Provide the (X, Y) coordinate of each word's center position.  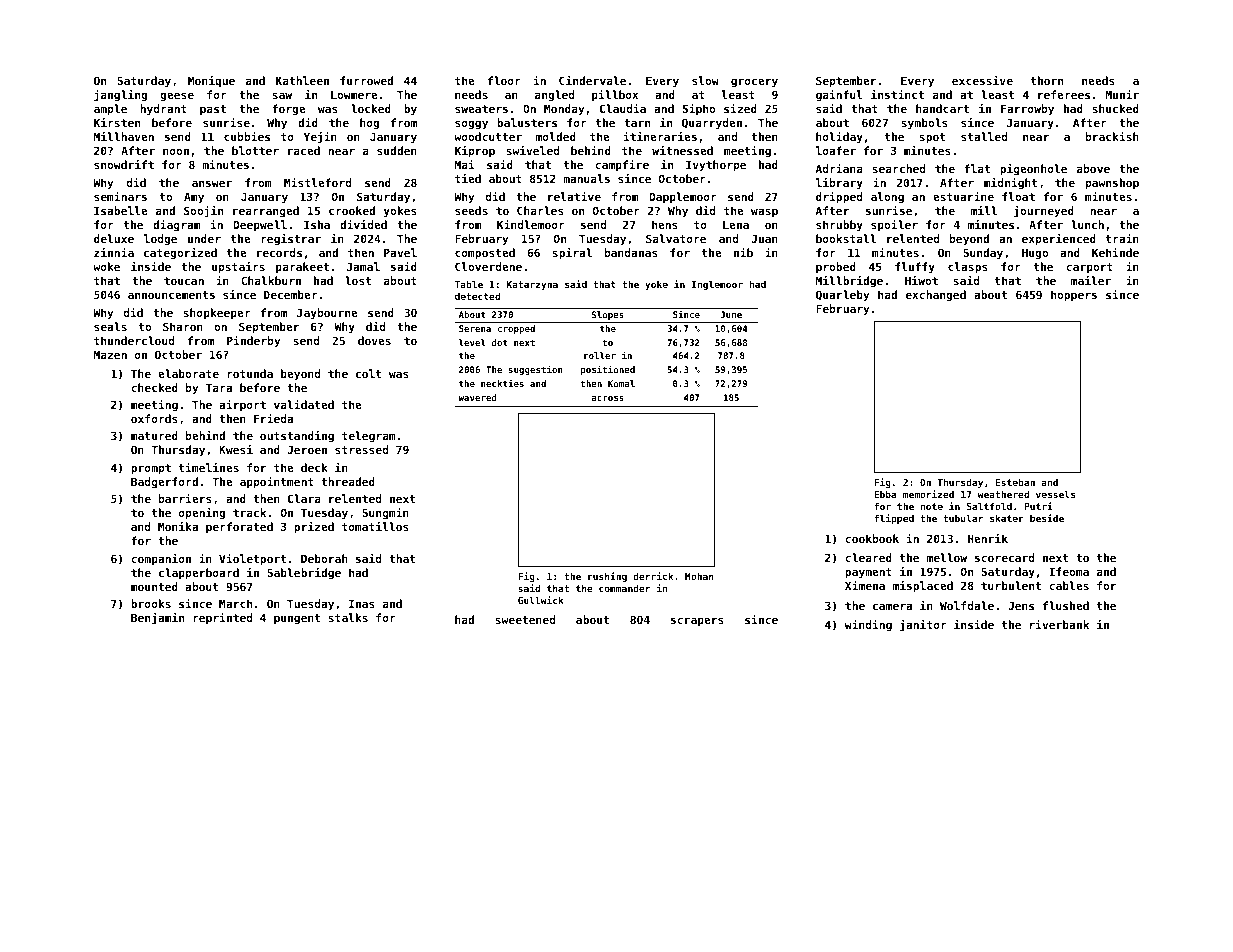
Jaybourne (327, 314)
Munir (1122, 94)
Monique (211, 82)
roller (600, 355)
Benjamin (157, 619)
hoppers (1074, 296)
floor (504, 80)
